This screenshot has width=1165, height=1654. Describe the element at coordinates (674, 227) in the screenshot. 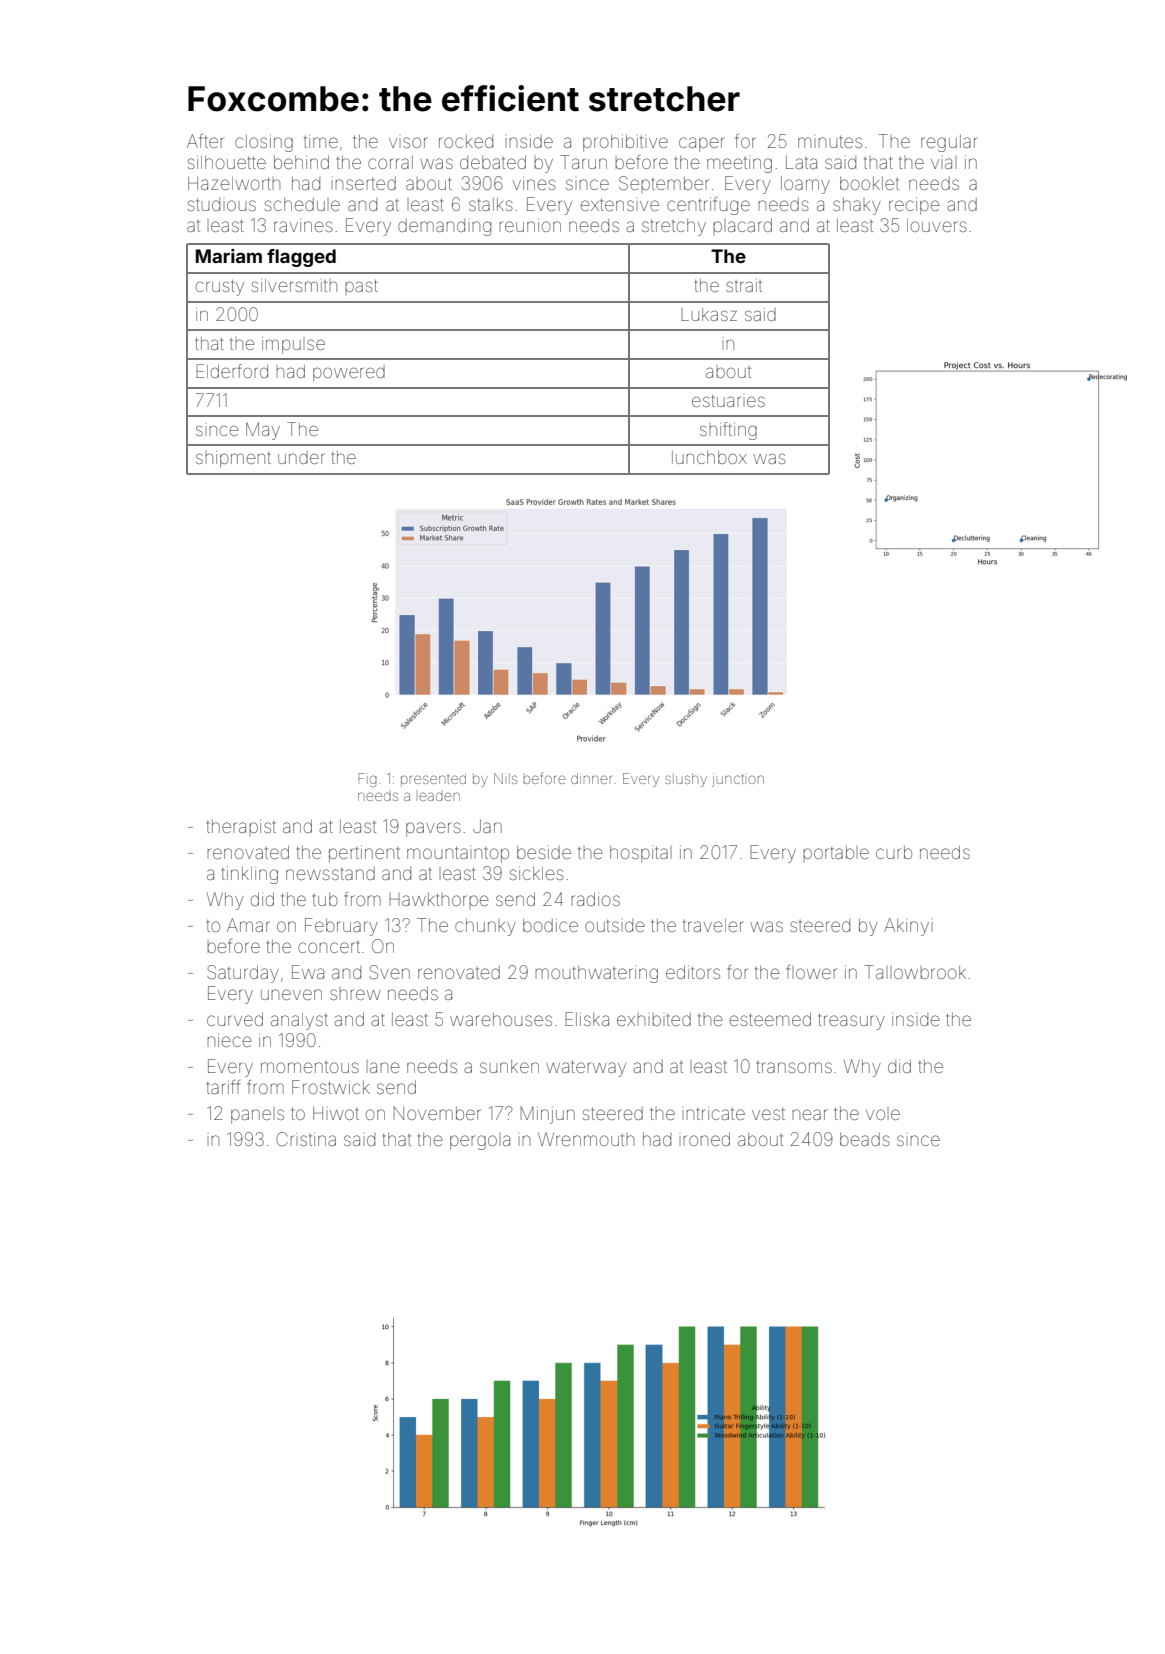

I see `stretchy` at that location.
